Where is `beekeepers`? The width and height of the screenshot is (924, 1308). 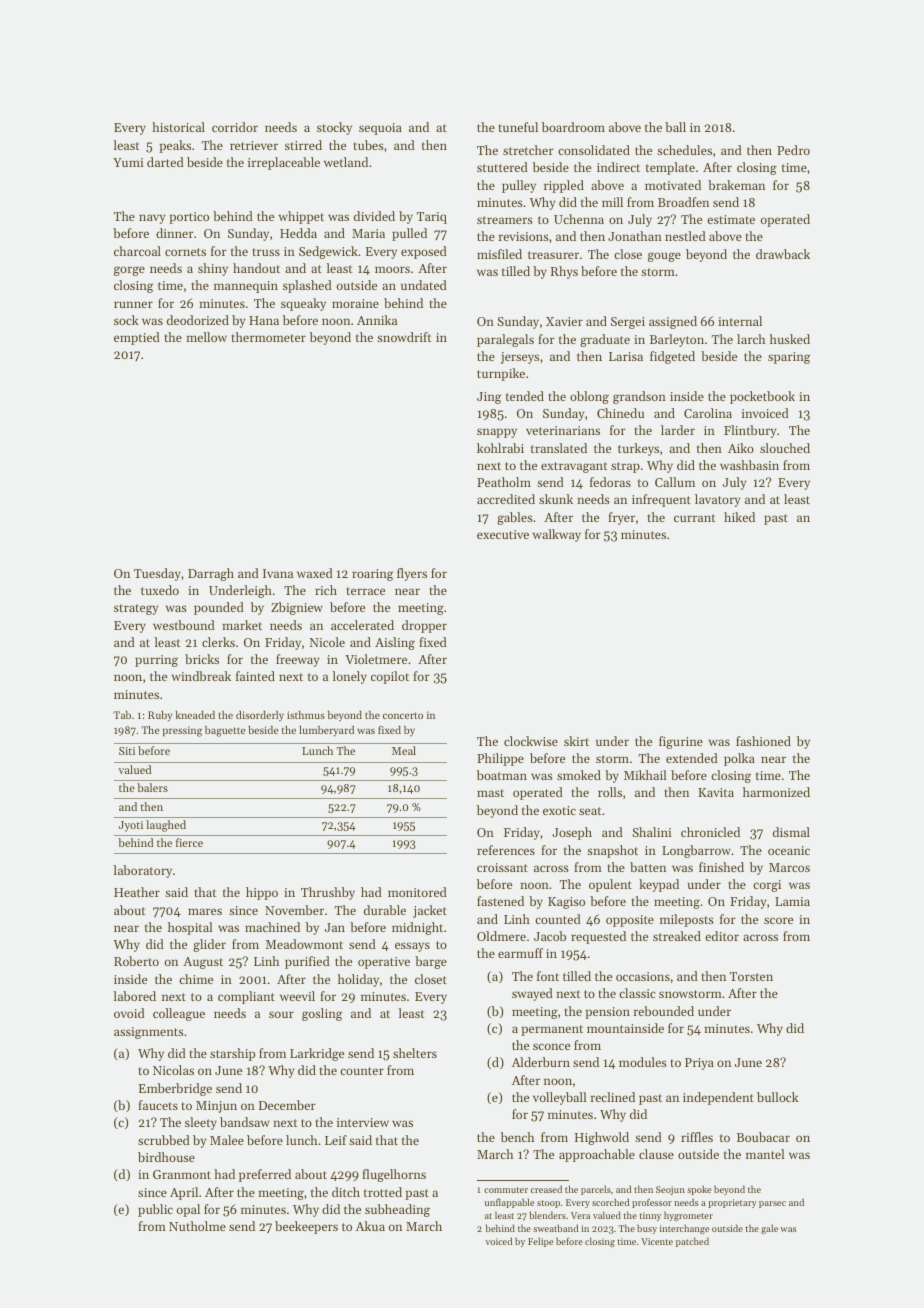 beekeepers is located at coordinates (306, 1227).
